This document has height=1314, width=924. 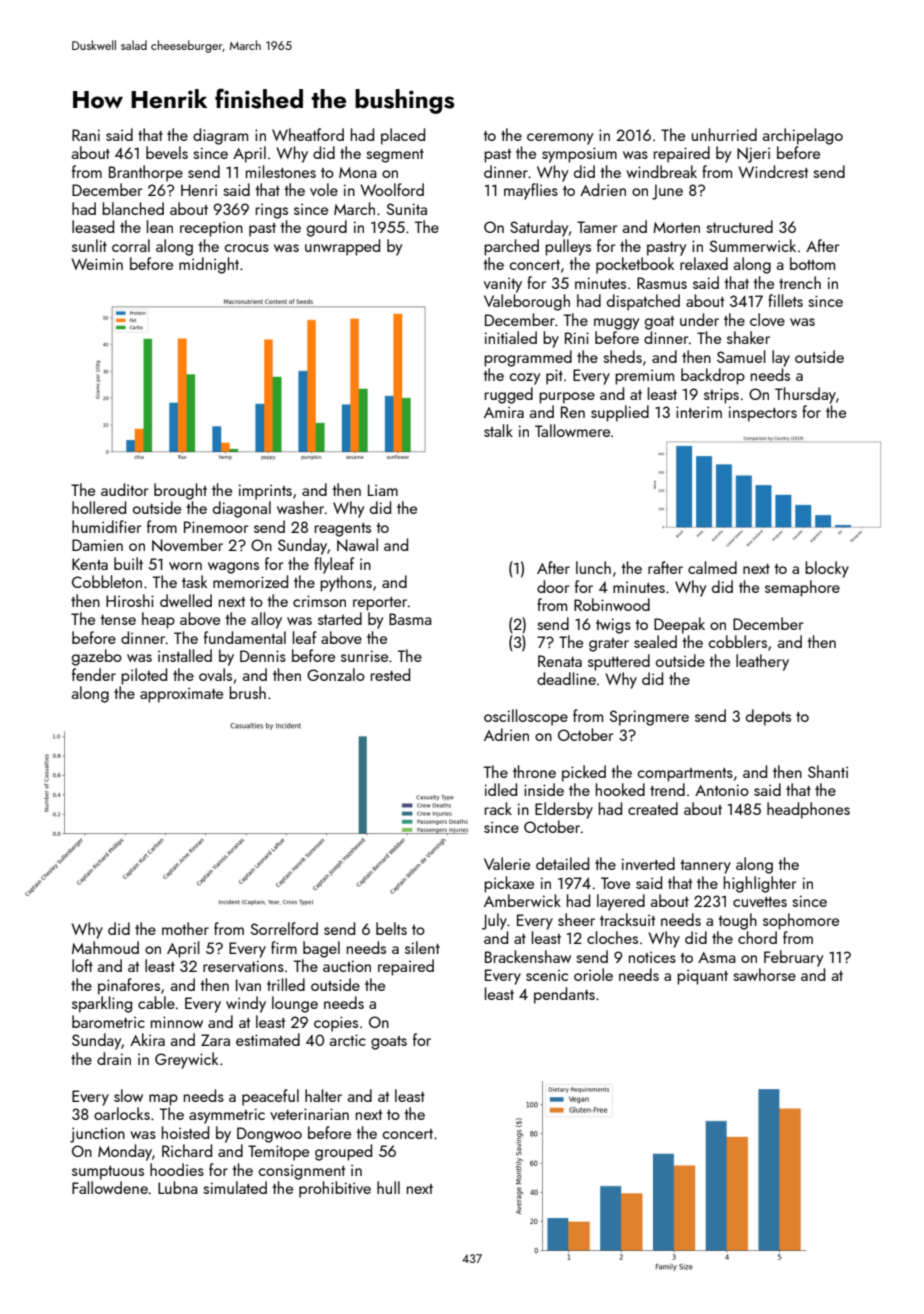 What do you see at coordinates (803, 136) in the document?
I see `archipelago` at bounding box center [803, 136].
